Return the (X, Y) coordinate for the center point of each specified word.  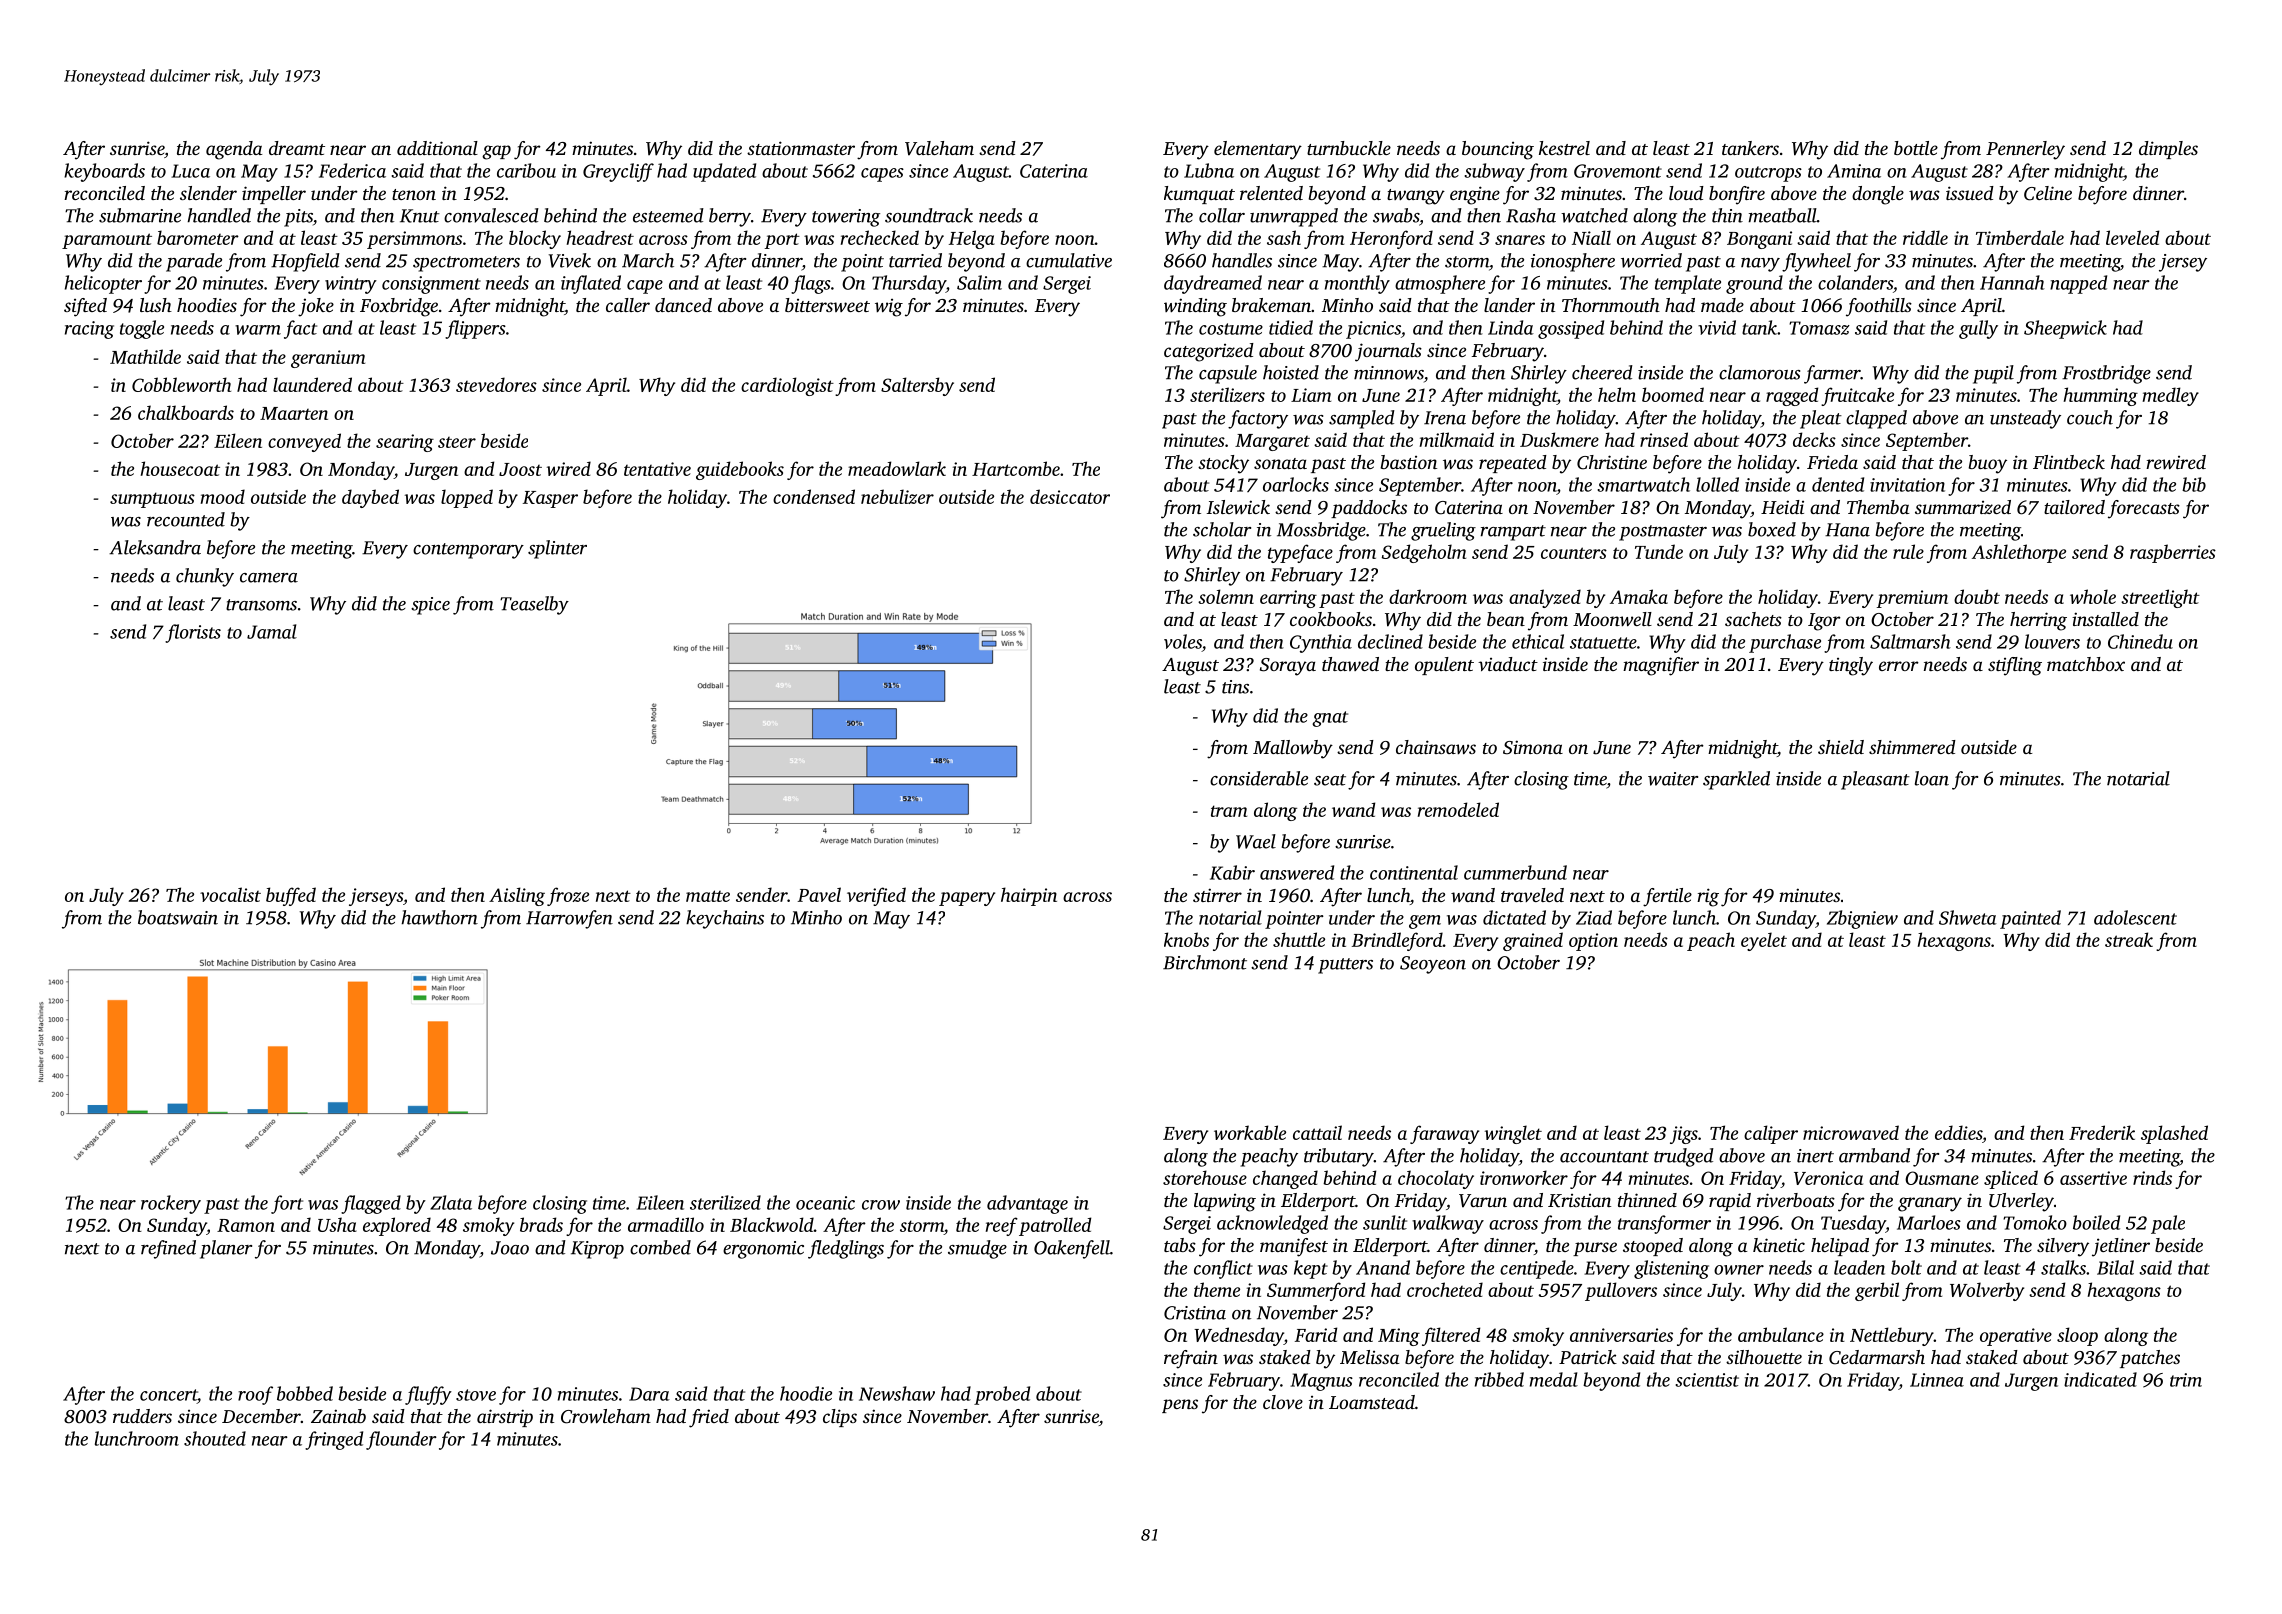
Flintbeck (2069, 462)
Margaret (1272, 442)
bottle (1916, 148)
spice (430, 606)
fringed (334, 1440)
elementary (1258, 150)
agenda (234, 150)
